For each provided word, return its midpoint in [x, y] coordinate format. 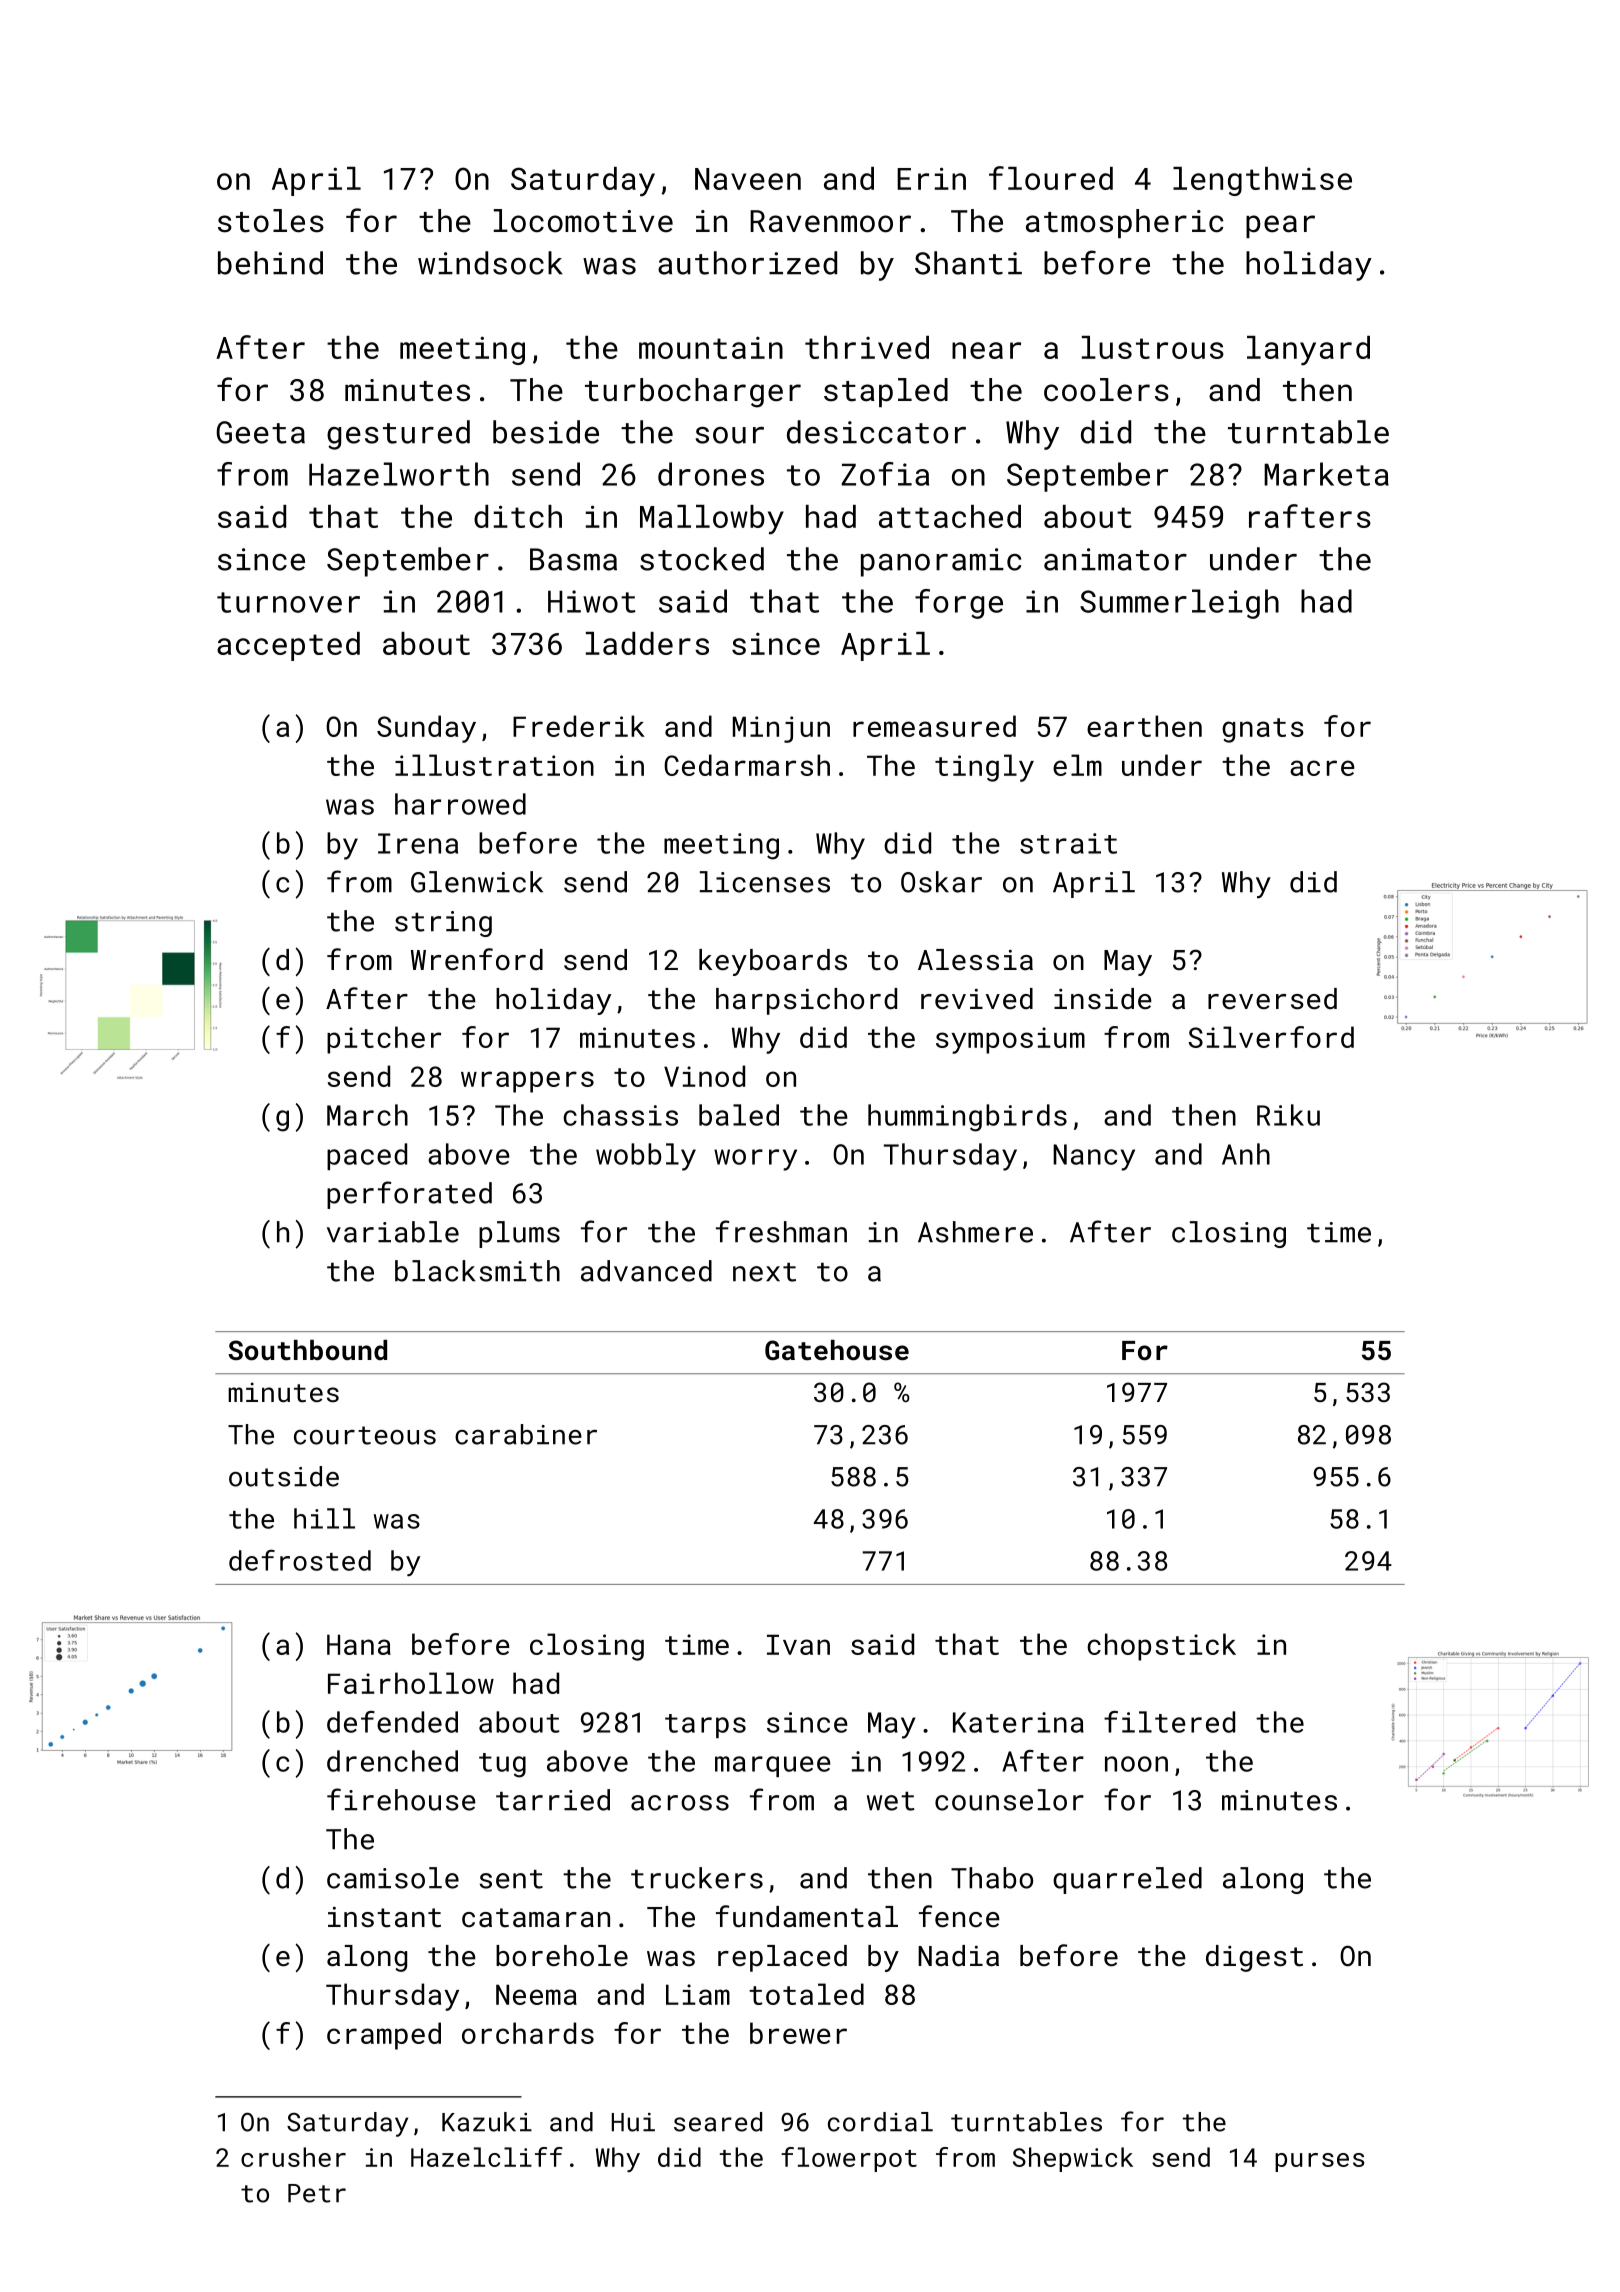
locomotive [583, 221]
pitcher [384, 1040]
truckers [697, 1878]
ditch [518, 516]
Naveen [748, 179]
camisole [393, 1878]
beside [546, 432]
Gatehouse [837, 1350]
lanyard [1308, 350]
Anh [1246, 1154]
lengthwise [1262, 181]
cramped [384, 2036]
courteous [365, 1435]
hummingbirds [967, 1118]
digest [1254, 1958]
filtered [1169, 1722]
